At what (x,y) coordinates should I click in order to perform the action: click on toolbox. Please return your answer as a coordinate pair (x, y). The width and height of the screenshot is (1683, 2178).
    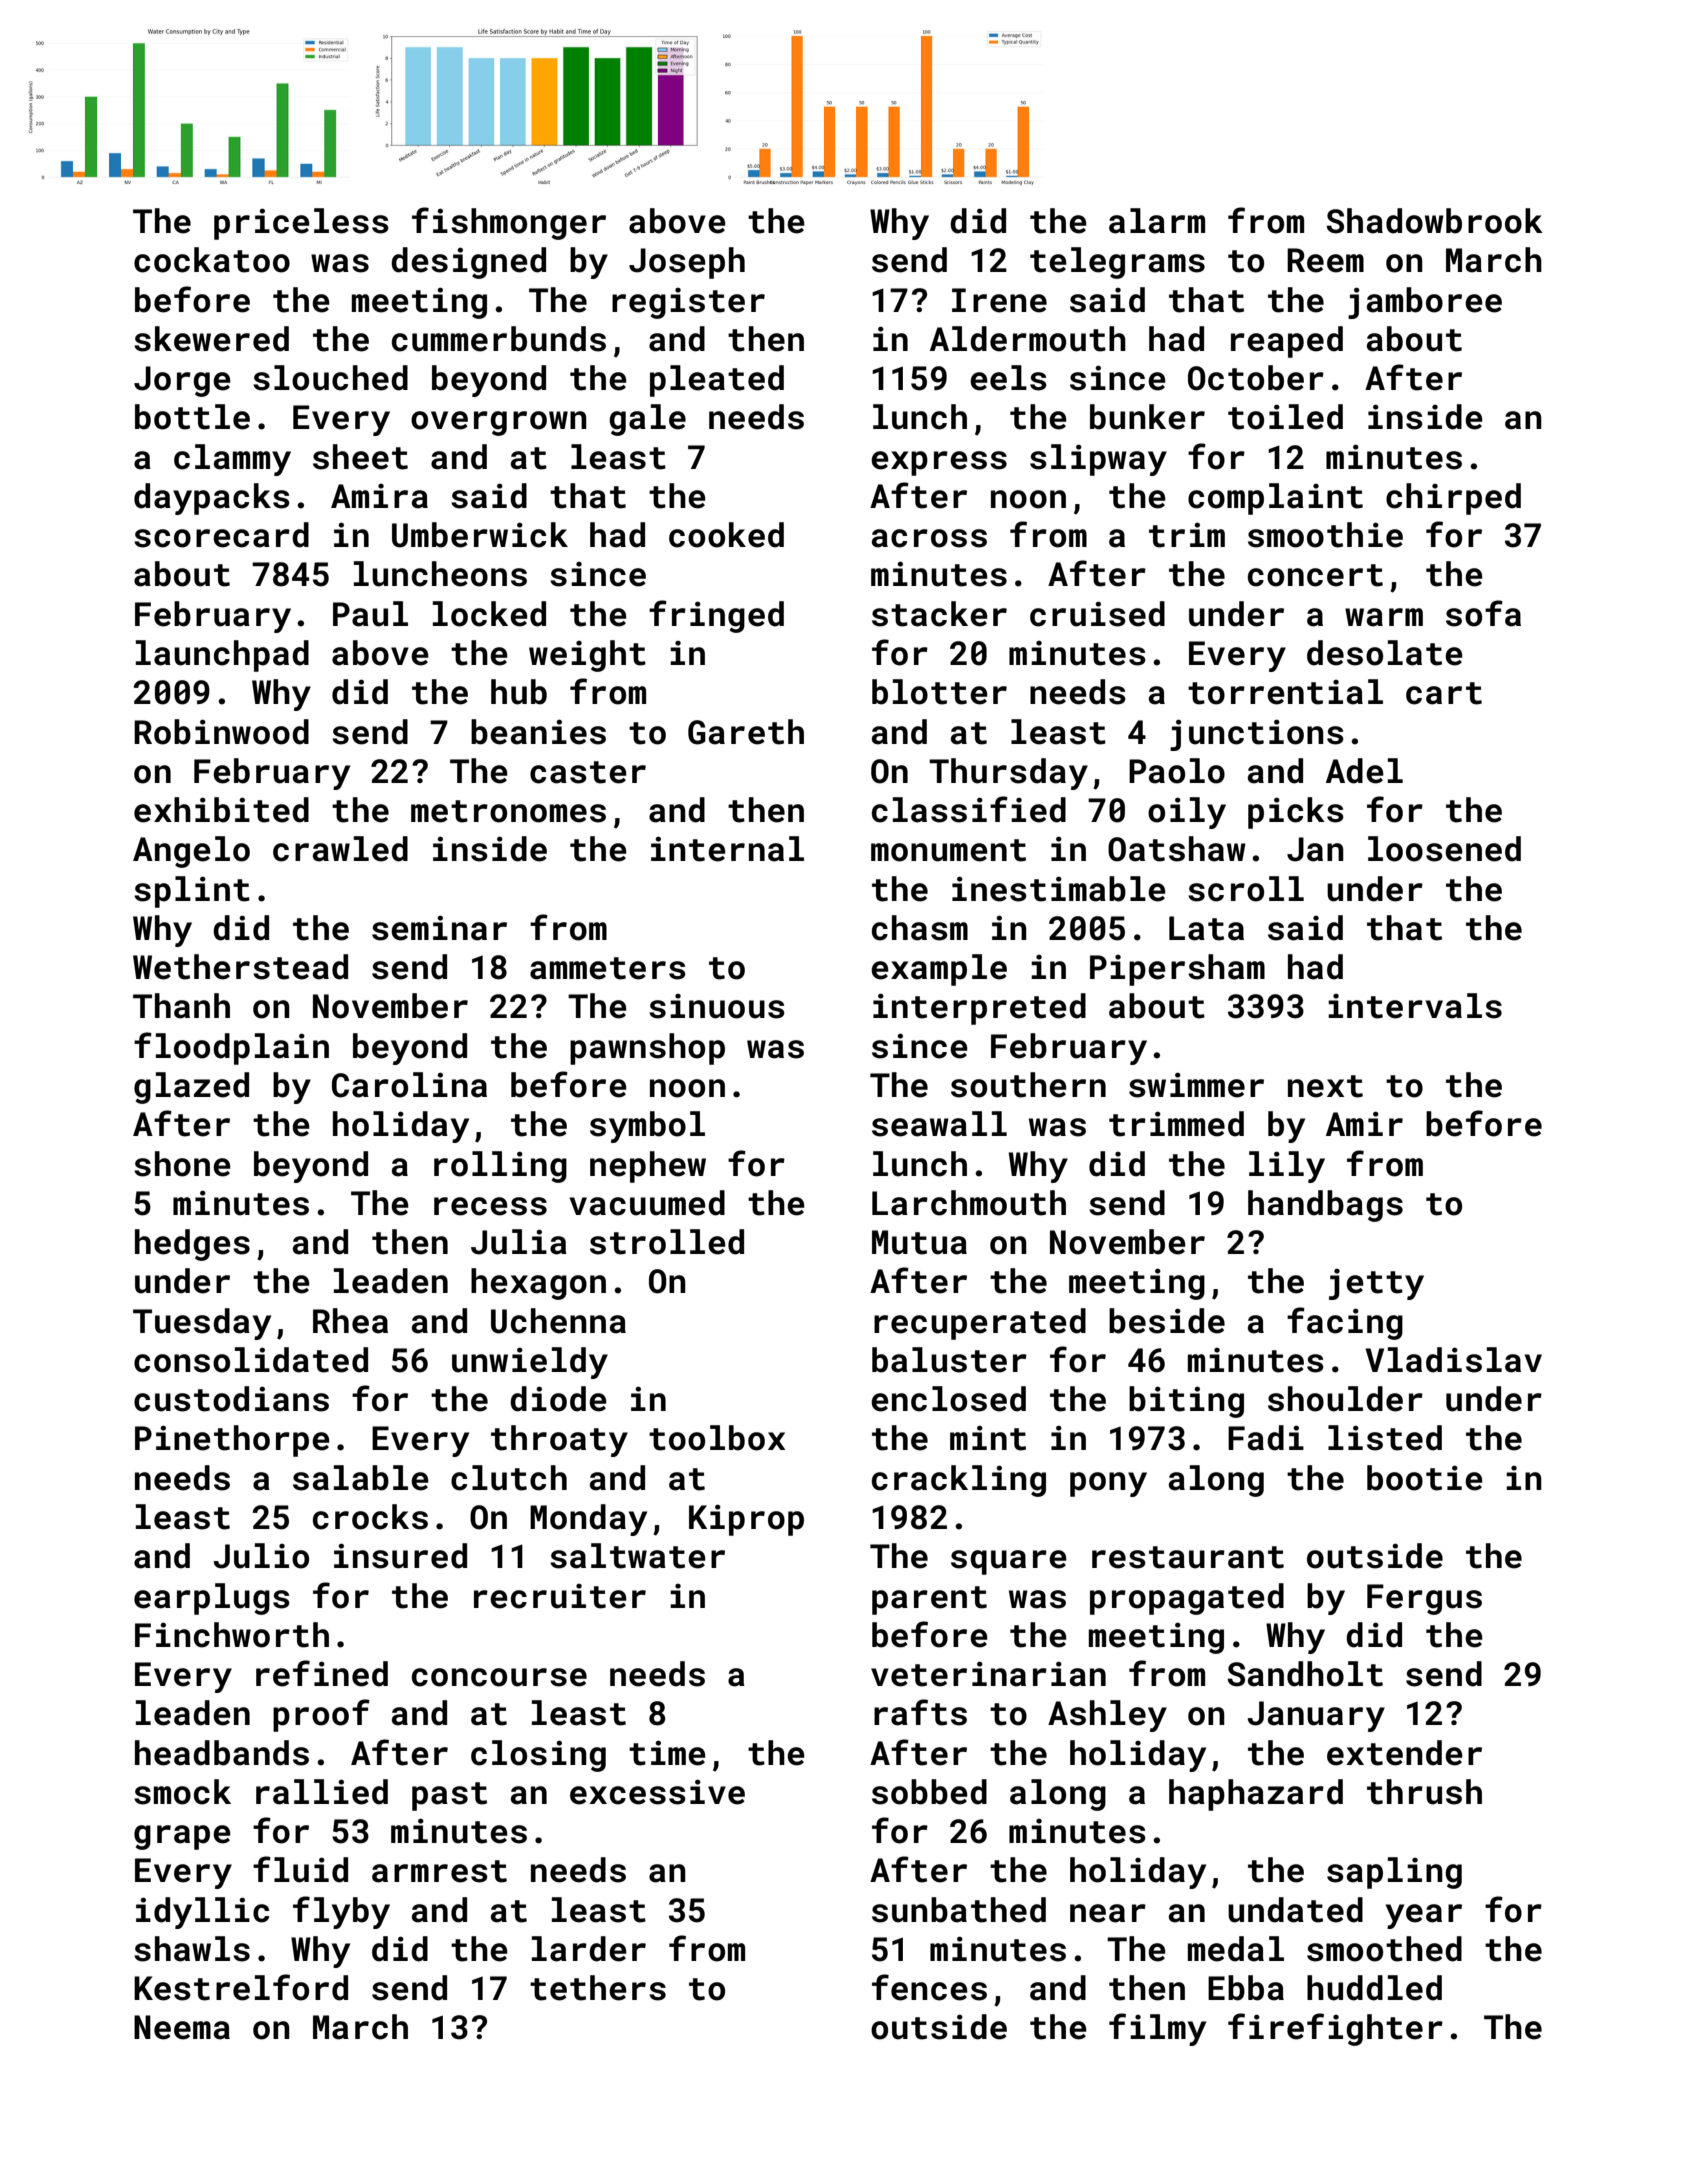
    Looking at the image, I should click on (717, 1438).
